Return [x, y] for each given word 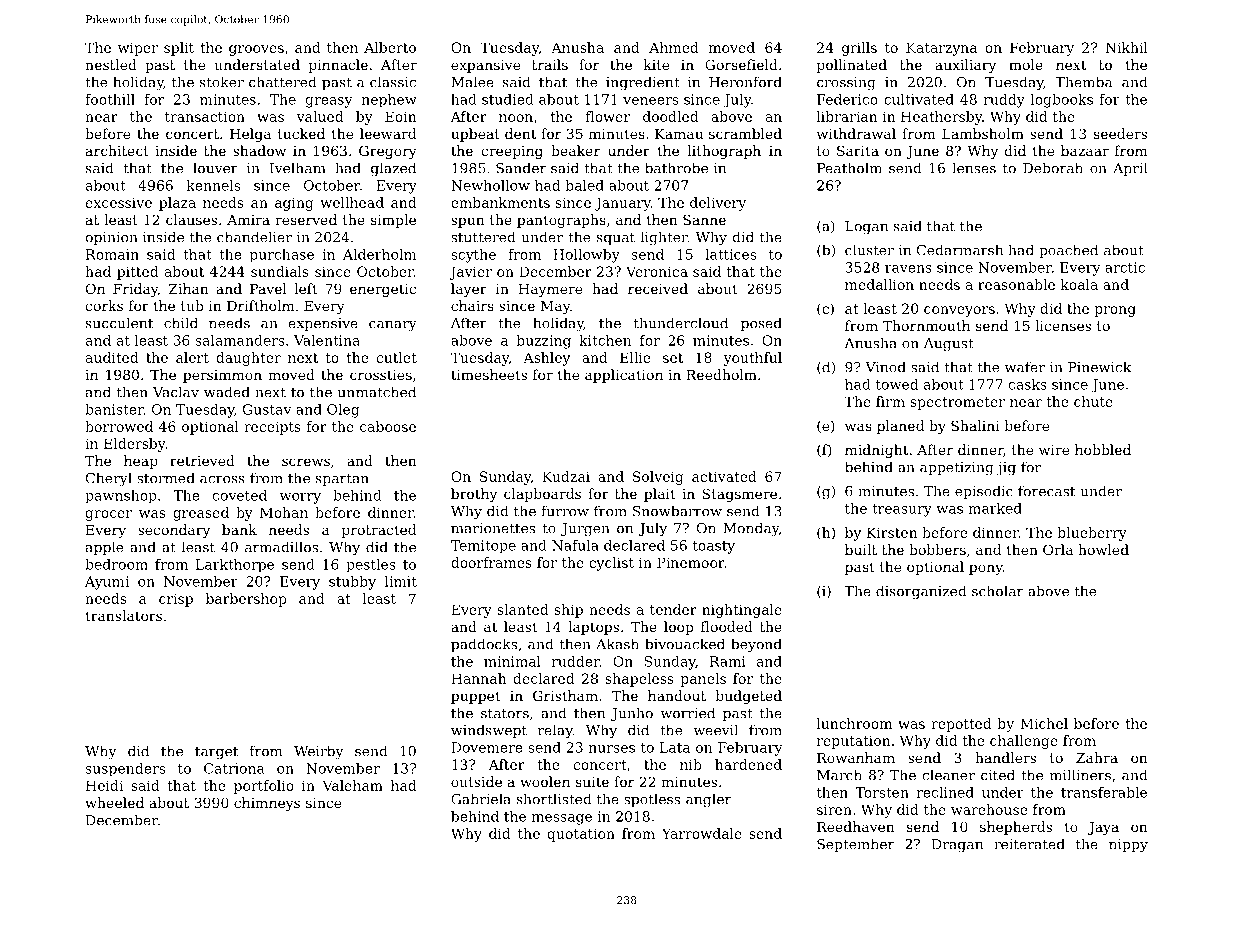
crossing [846, 84]
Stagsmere [739, 495]
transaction [205, 116]
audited [112, 357]
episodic [984, 492]
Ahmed [674, 47]
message [562, 819]
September [855, 845]
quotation [581, 835]
